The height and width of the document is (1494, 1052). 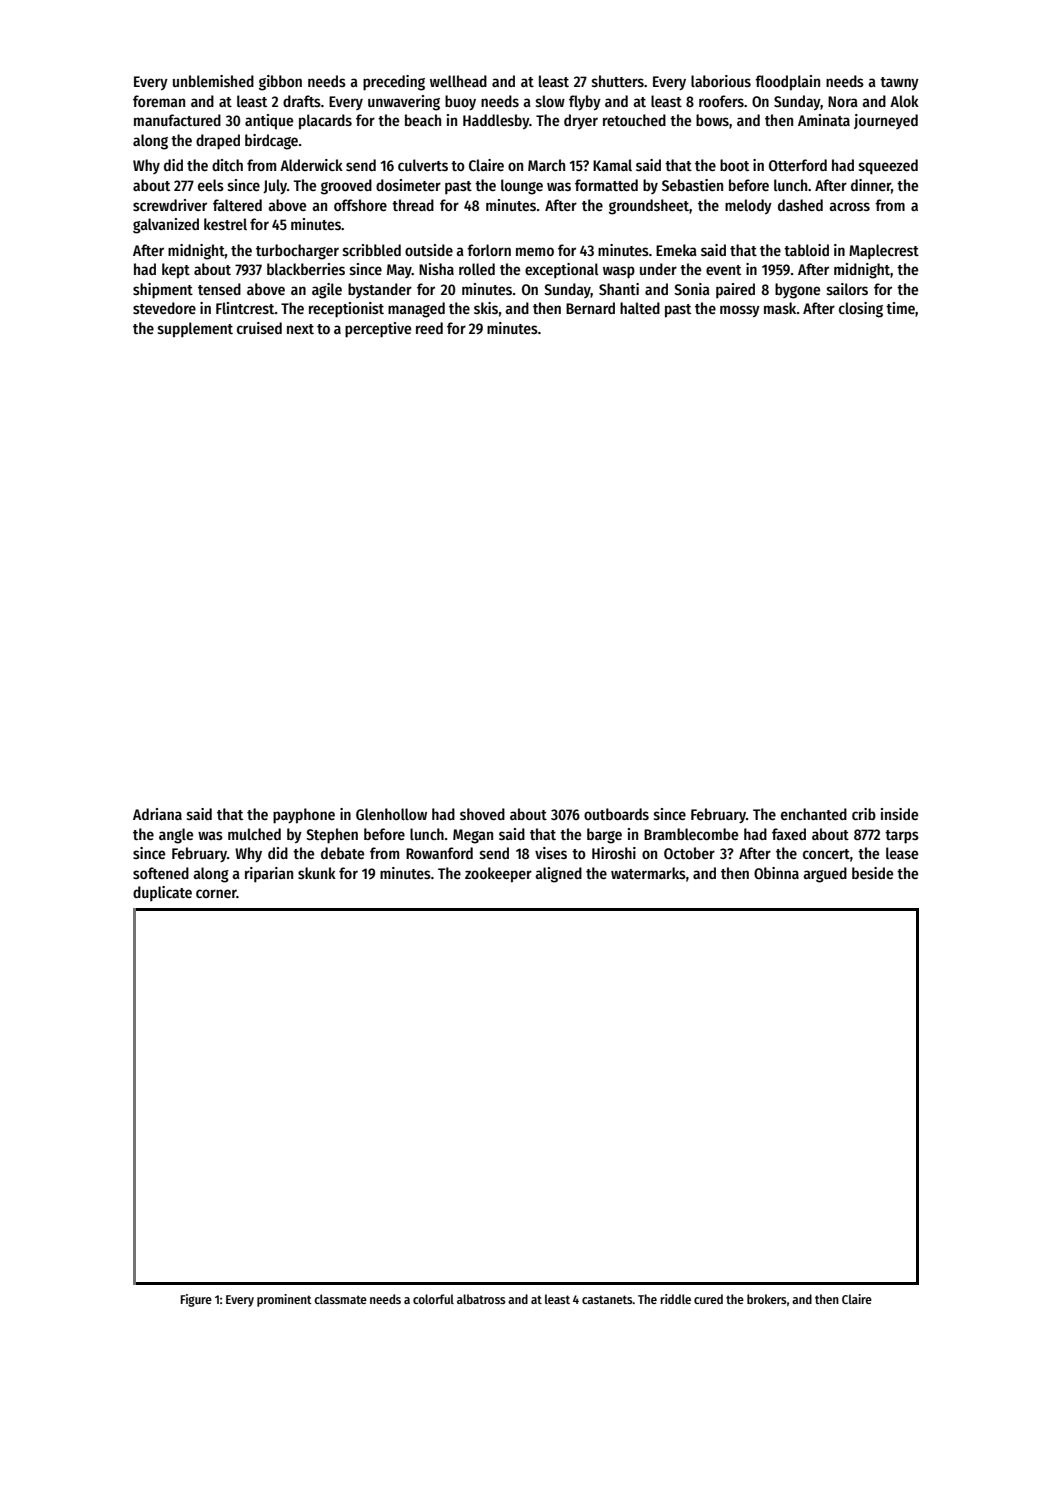 What do you see at coordinates (481, 1299) in the document?
I see `albatross` at bounding box center [481, 1299].
